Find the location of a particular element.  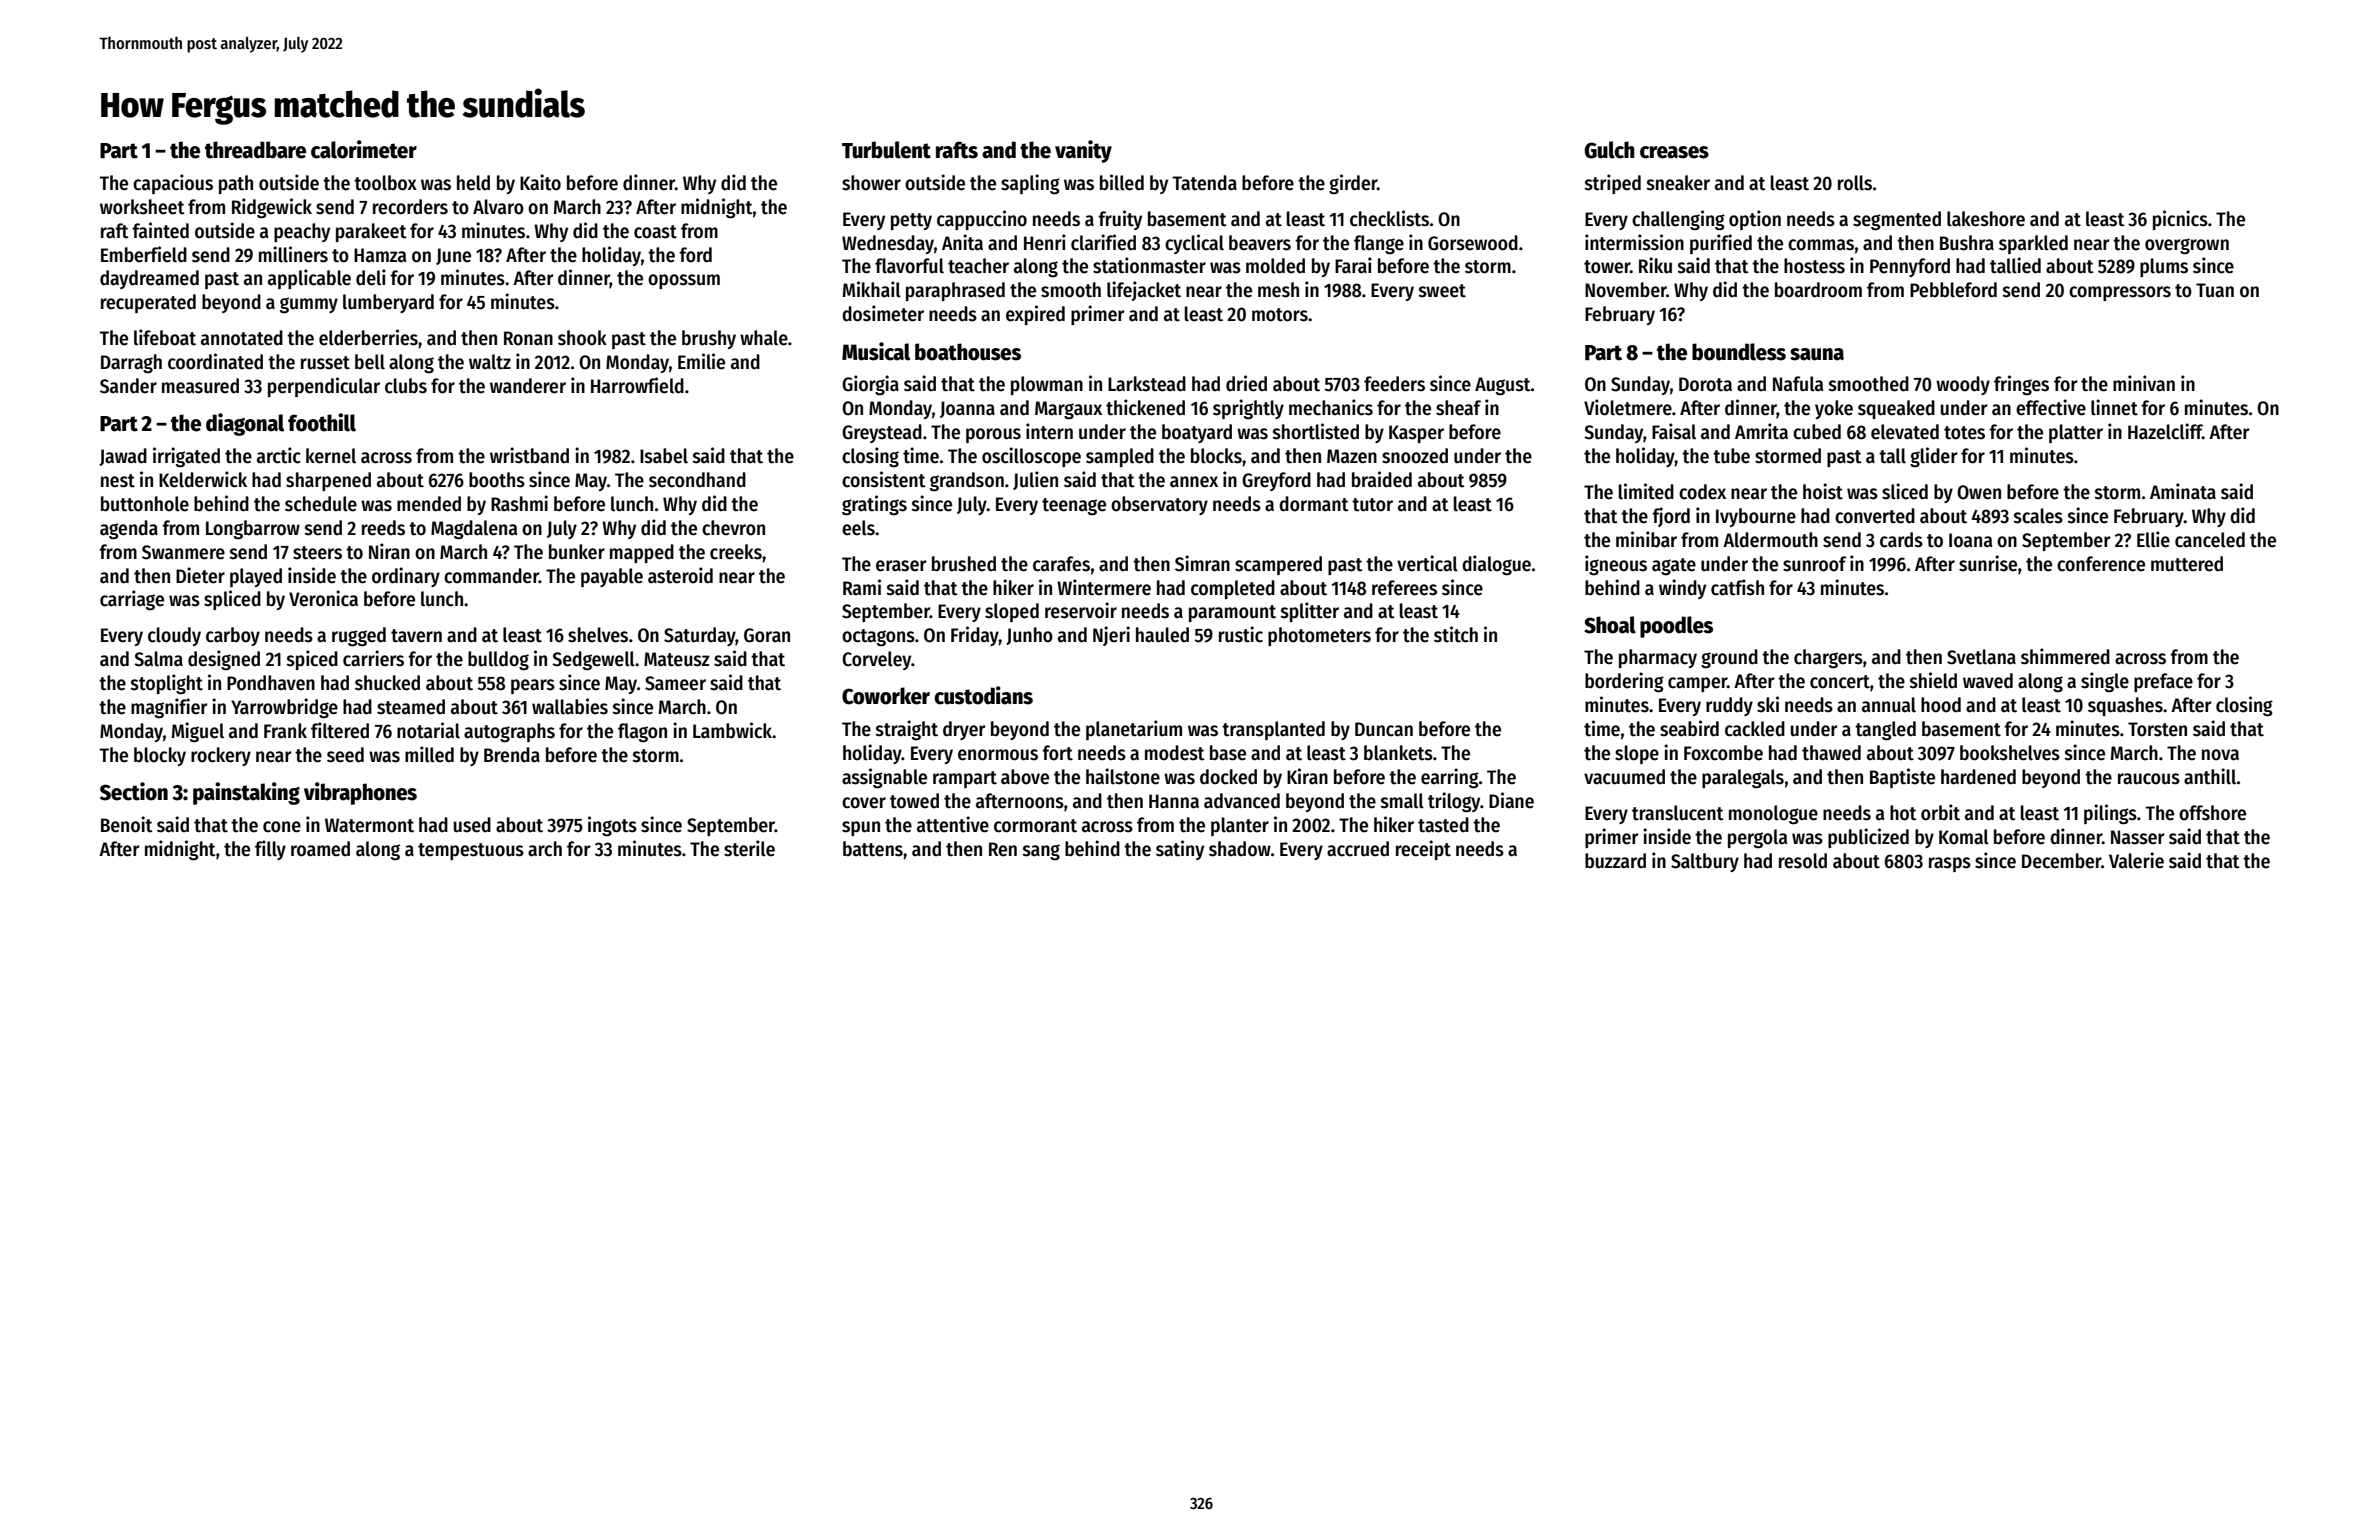

creases is located at coordinates (1674, 152).
